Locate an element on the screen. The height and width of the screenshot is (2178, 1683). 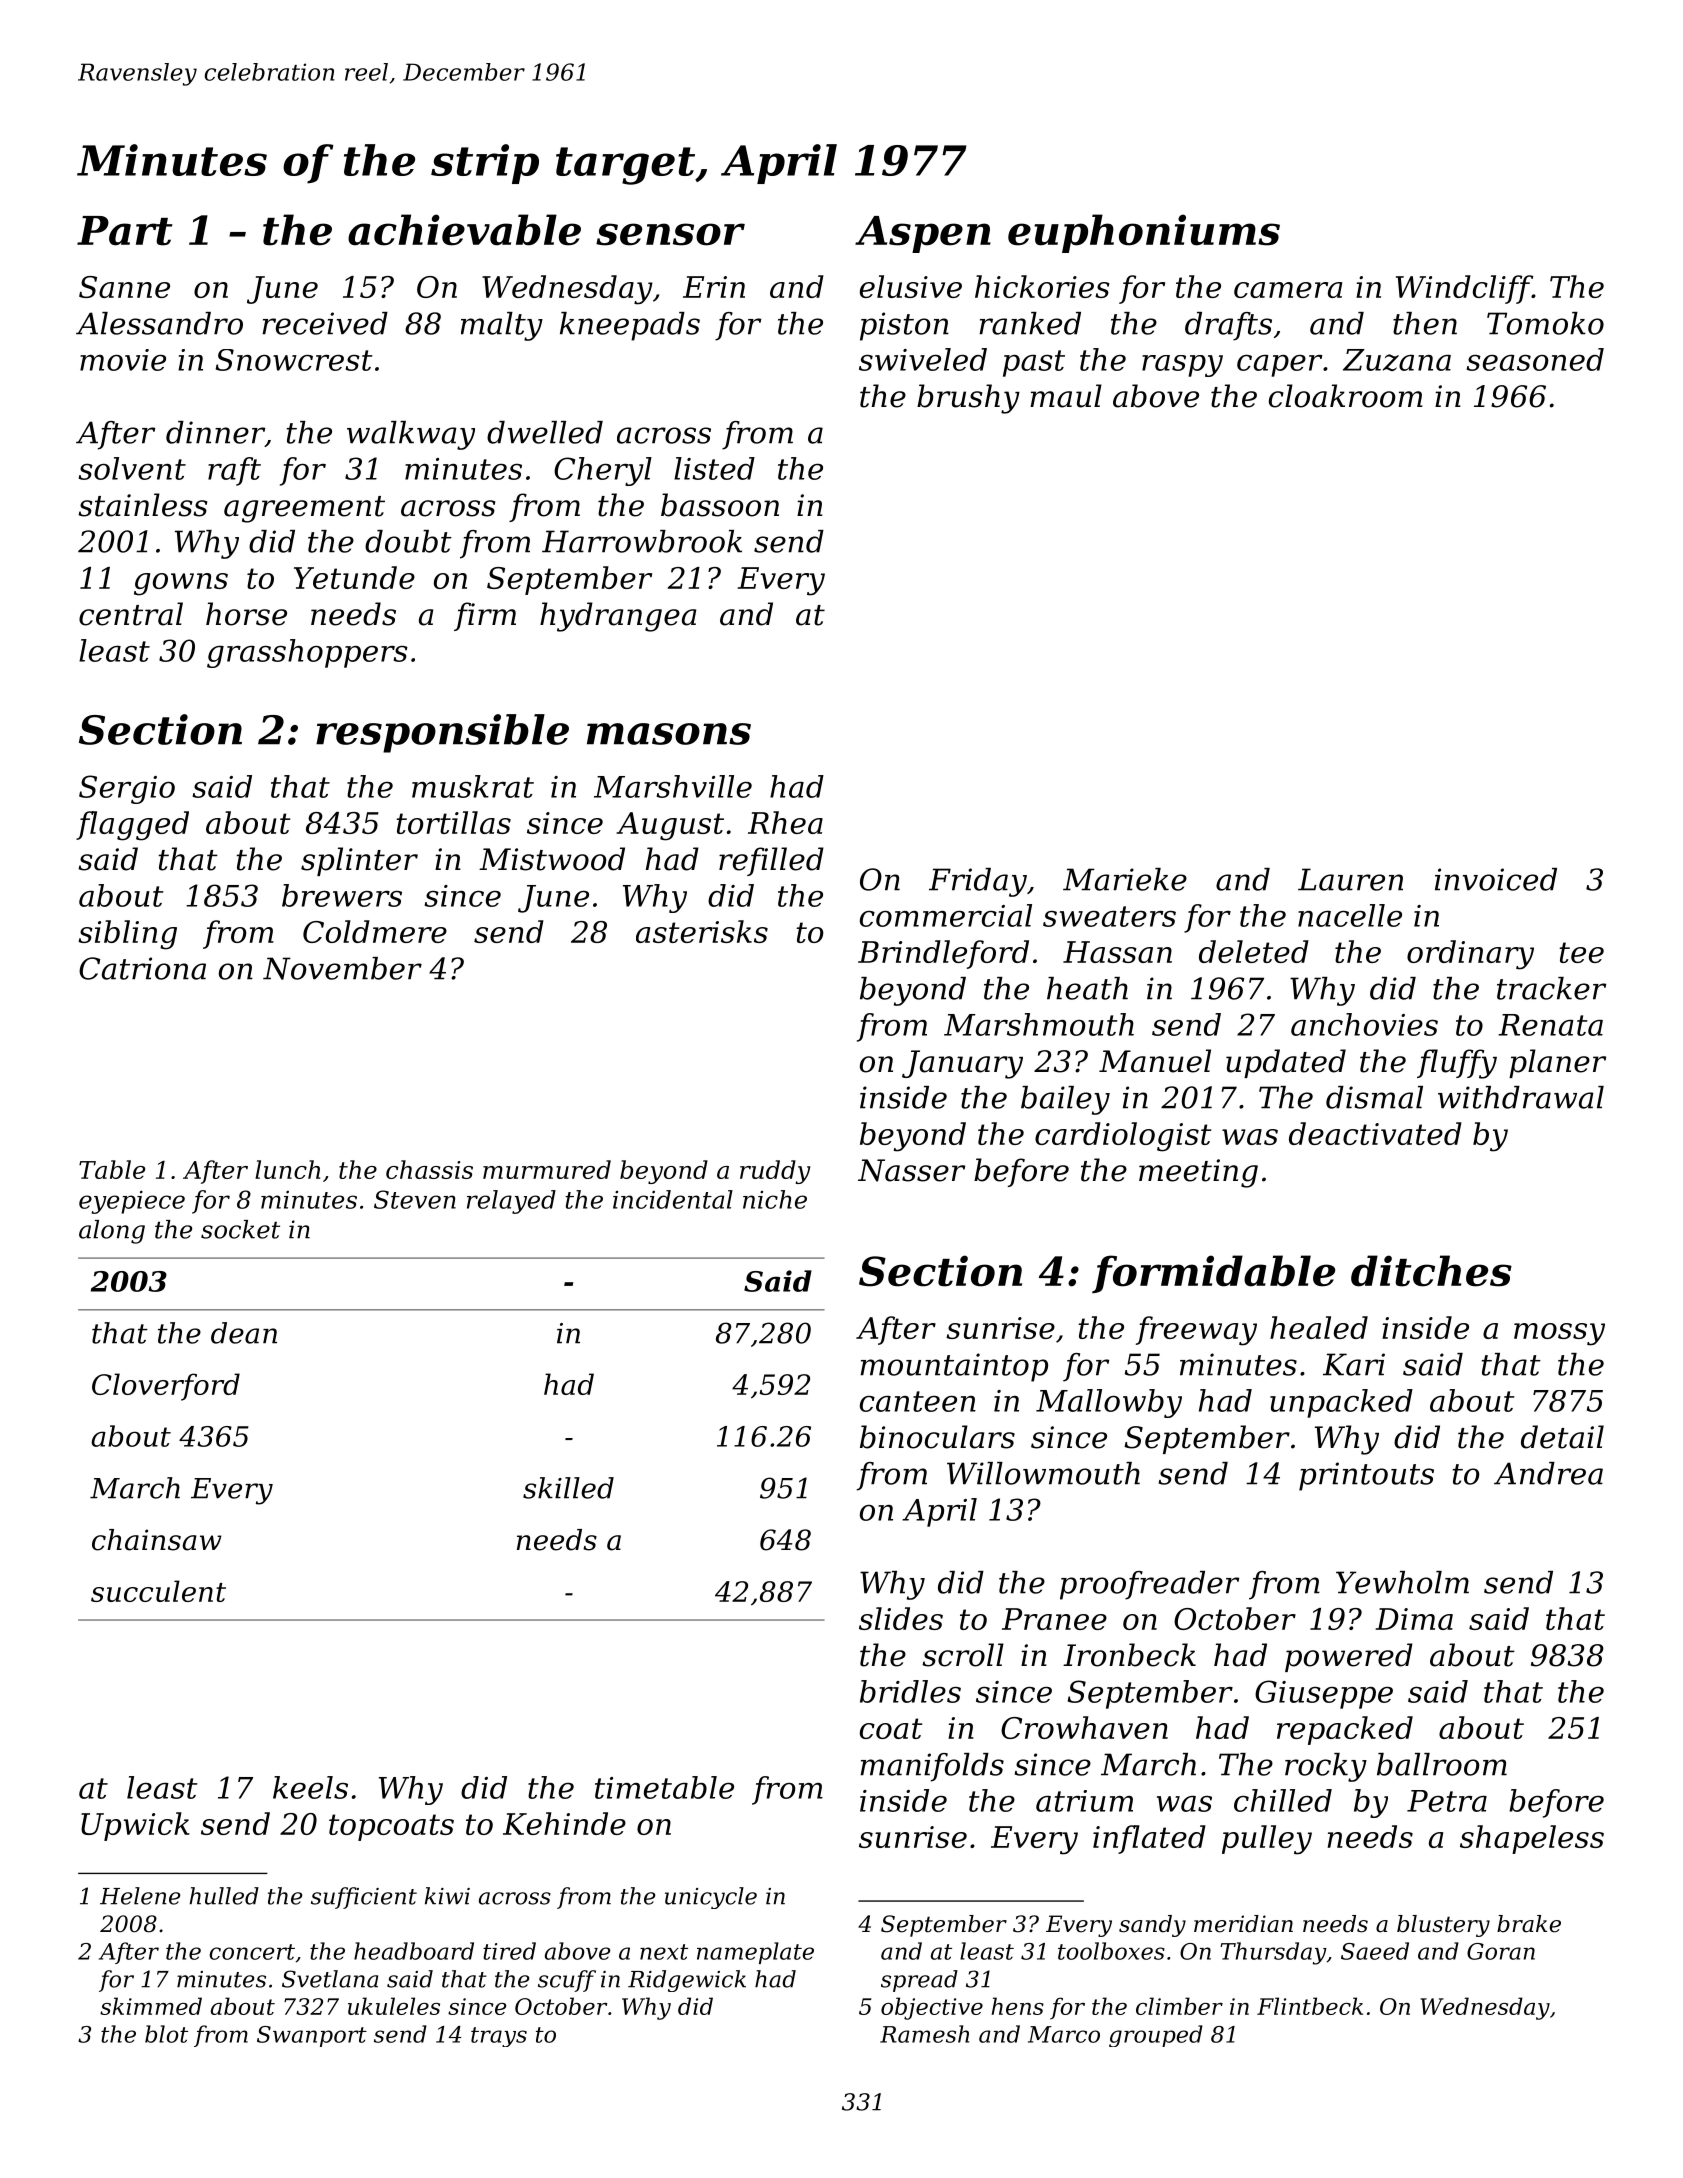
achievable is located at coordinates (464, 230).
